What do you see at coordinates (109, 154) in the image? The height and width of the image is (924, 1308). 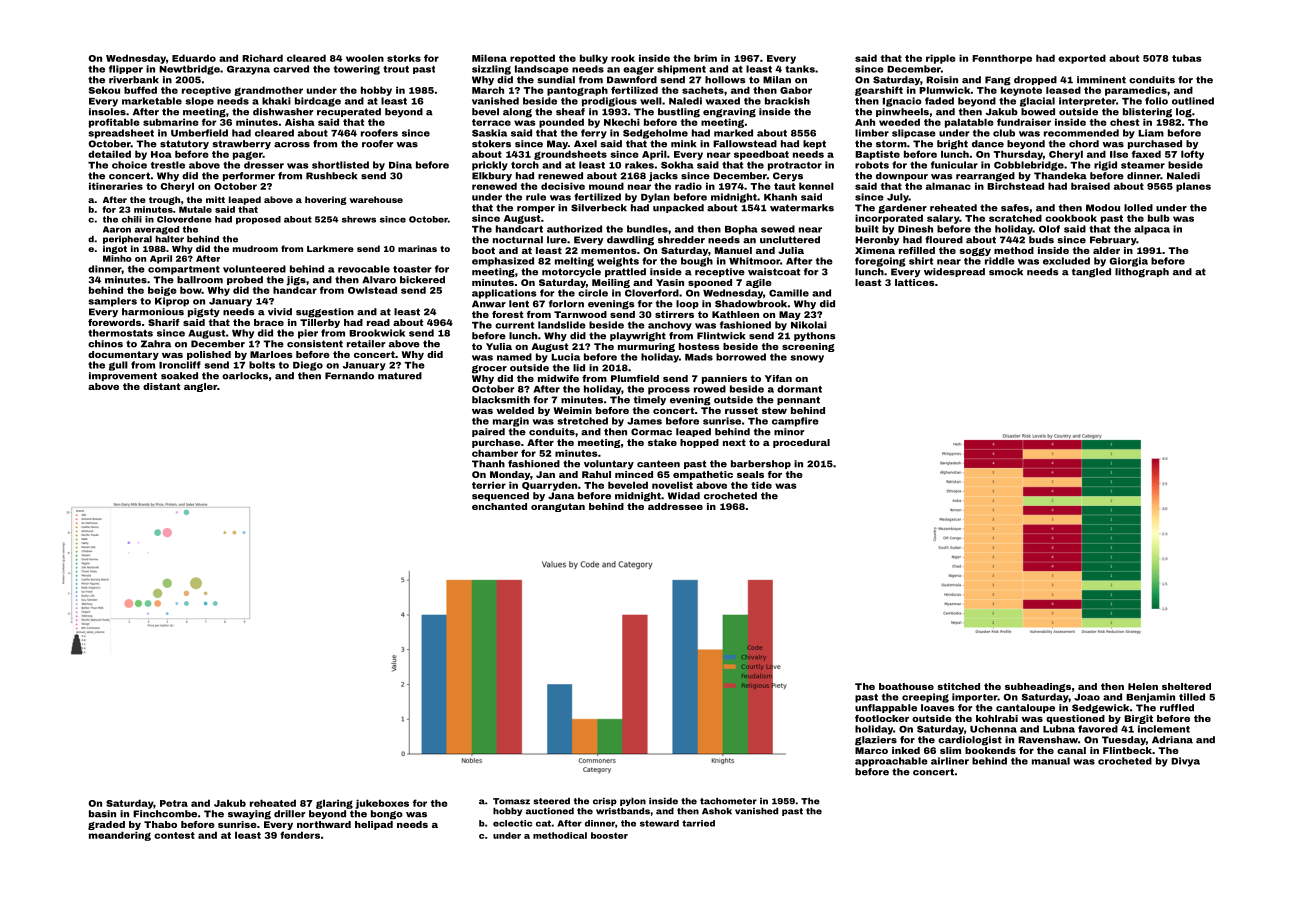 I see `detailed` at bounding box center [109, 154].
